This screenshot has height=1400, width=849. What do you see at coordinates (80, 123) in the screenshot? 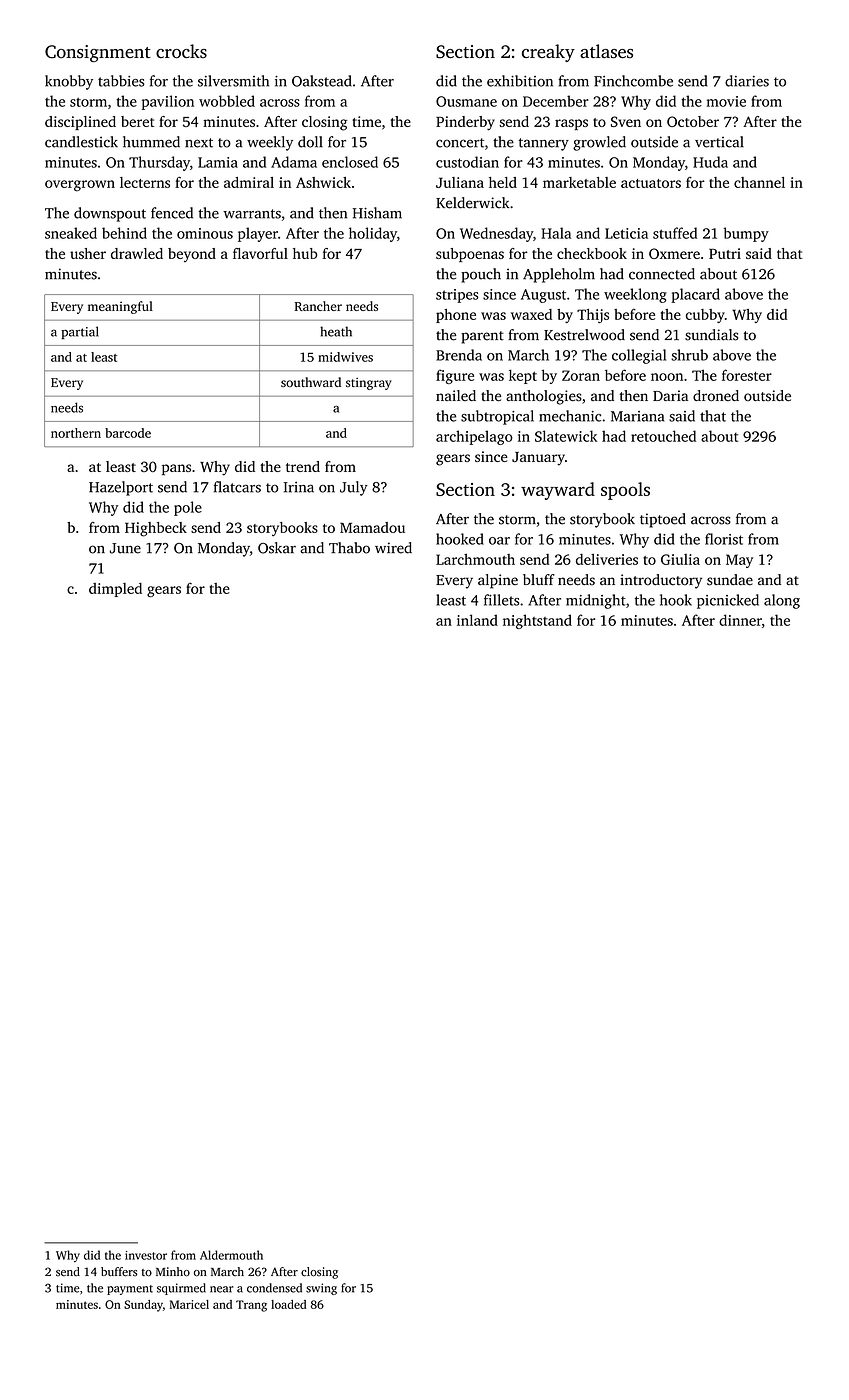
I see `disciplined` at bounding box center [80, 123].
